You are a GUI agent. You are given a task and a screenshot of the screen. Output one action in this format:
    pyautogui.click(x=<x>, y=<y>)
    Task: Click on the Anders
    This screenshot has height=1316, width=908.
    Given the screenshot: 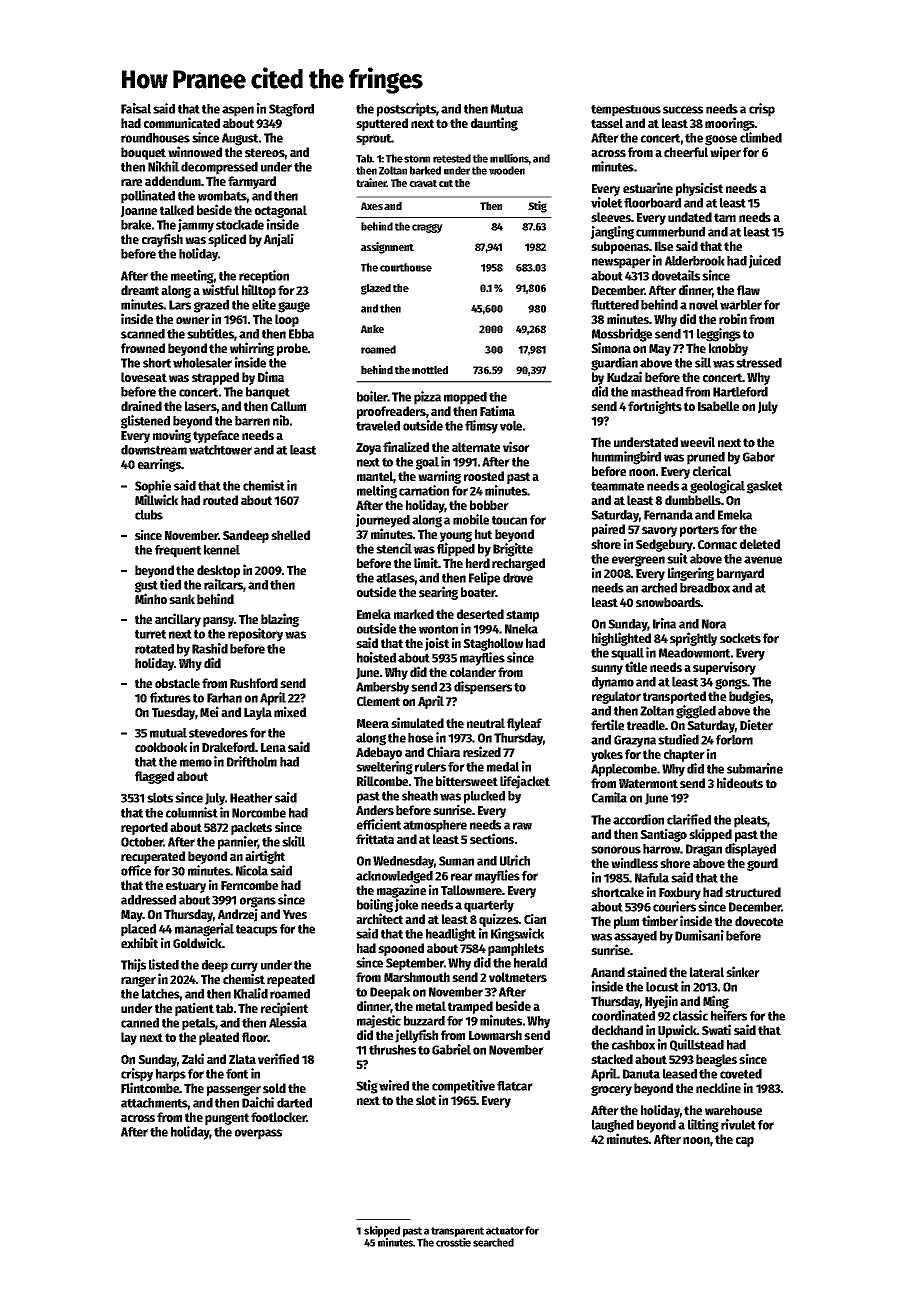 What is the action you would take?
    pyautogui.click(x=375, y=810)
